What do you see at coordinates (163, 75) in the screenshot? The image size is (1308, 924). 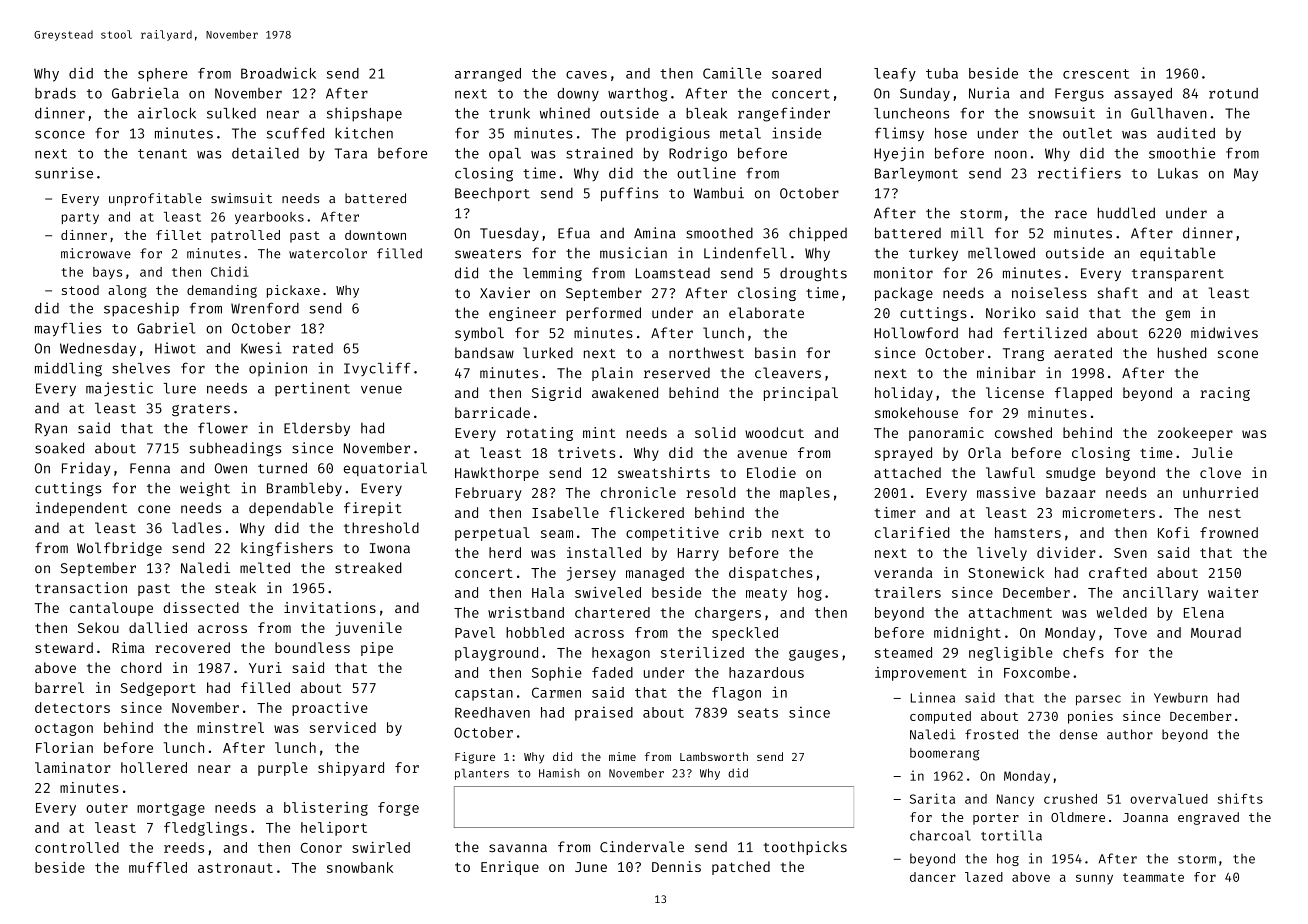 I see `sphere` at bounding box center [163, 75].
